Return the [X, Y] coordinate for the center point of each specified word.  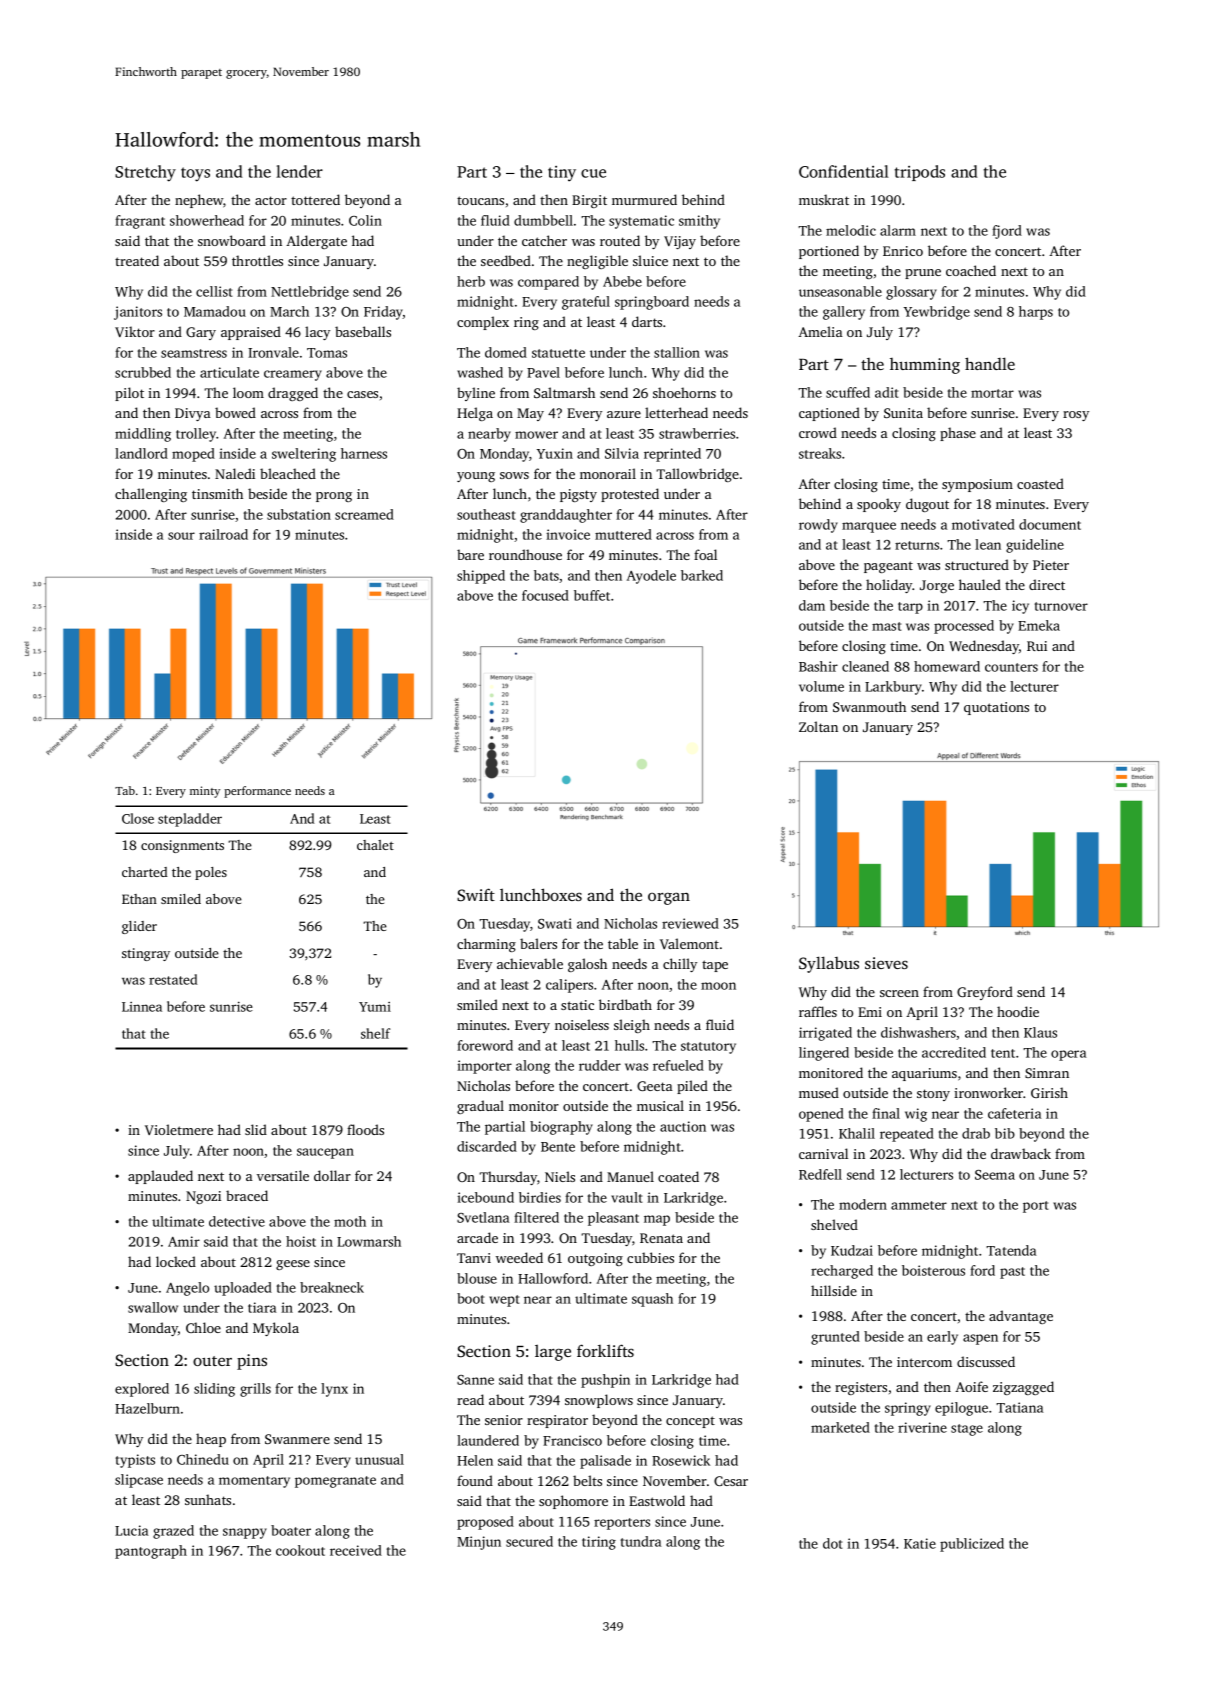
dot [833, 1543]
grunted [835, 1338]
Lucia [131, 1530]
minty [205, 792]
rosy [1076, 416]
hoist [301, 1241]
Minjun [479, 1543]
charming [486, 945]
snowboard [232, 240]
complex [483, 323]
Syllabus [829, 964]
